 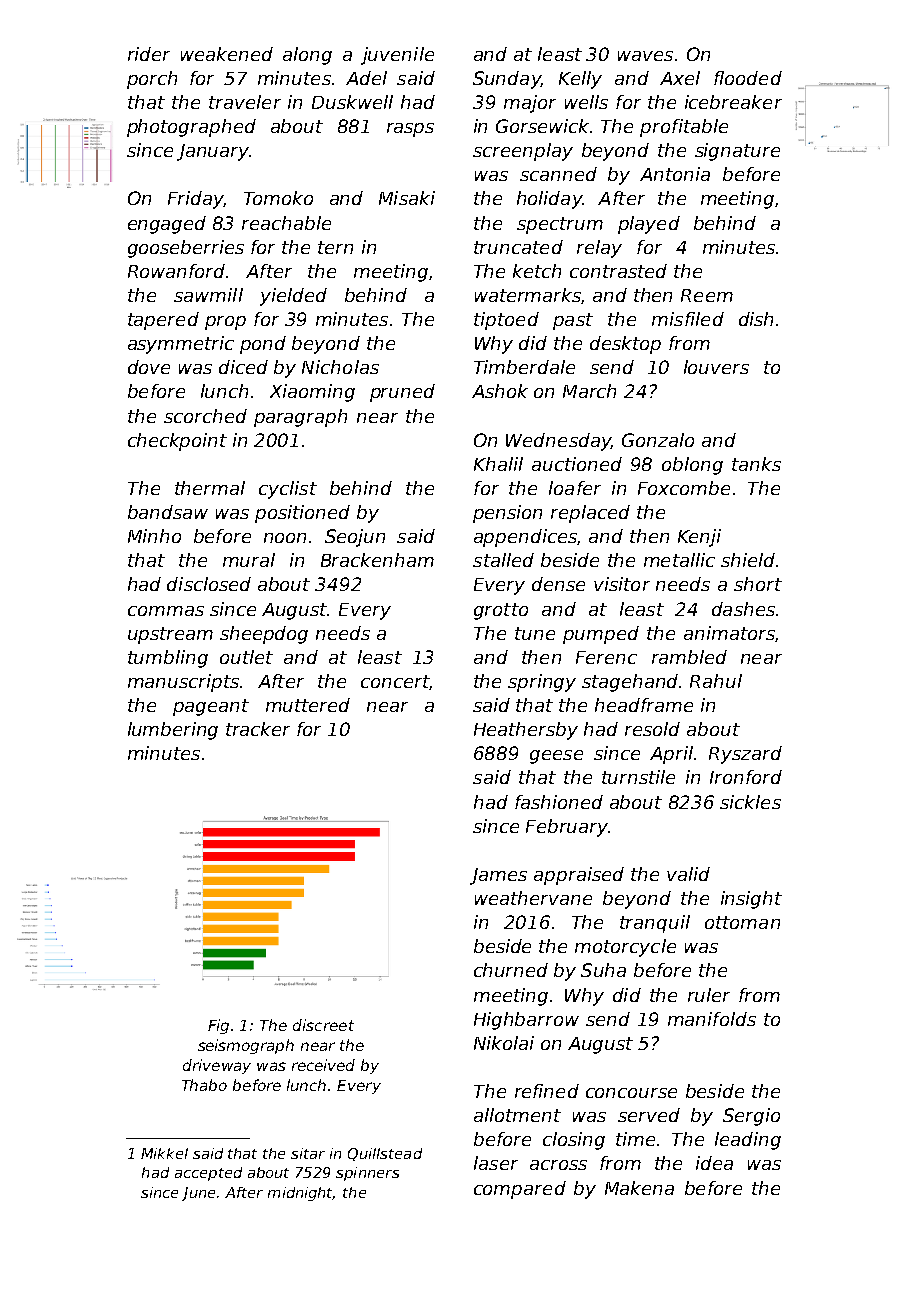 What do you see at coordinates (746, 777) in the document?
I see `Ironford` at bounding box center [746, 777].
